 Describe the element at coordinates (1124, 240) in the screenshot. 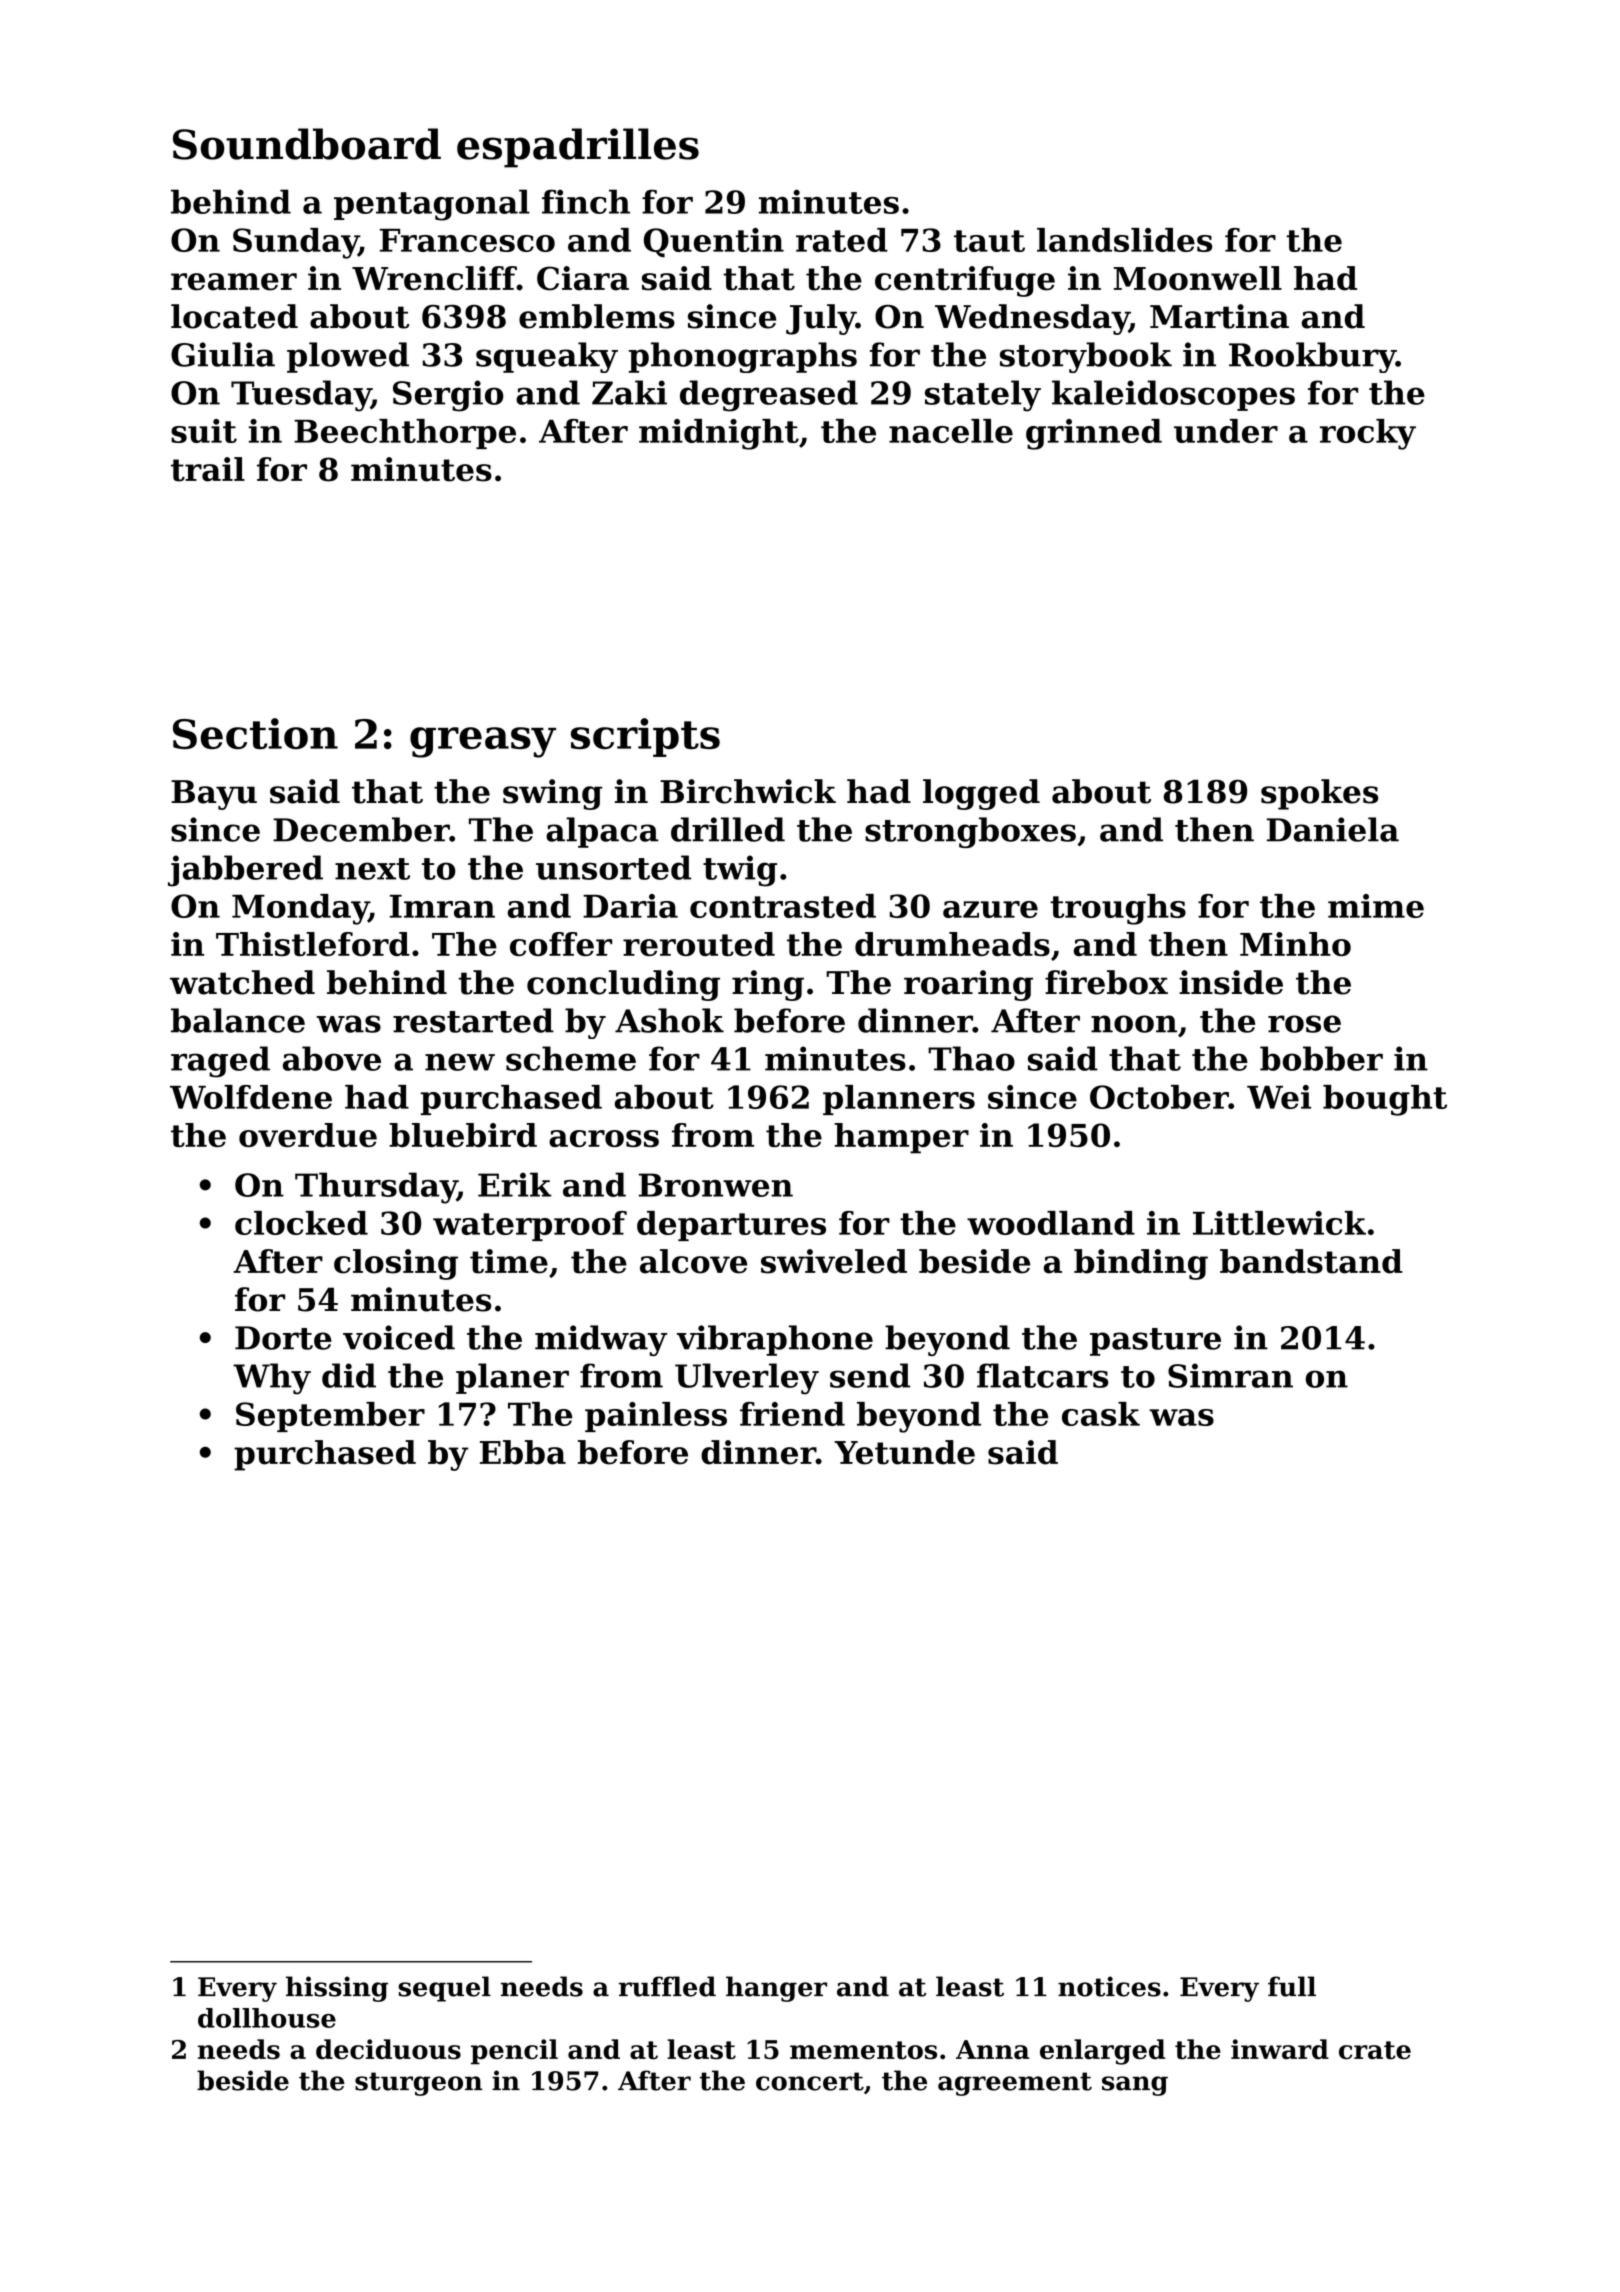

I see `landslides` at that location.
